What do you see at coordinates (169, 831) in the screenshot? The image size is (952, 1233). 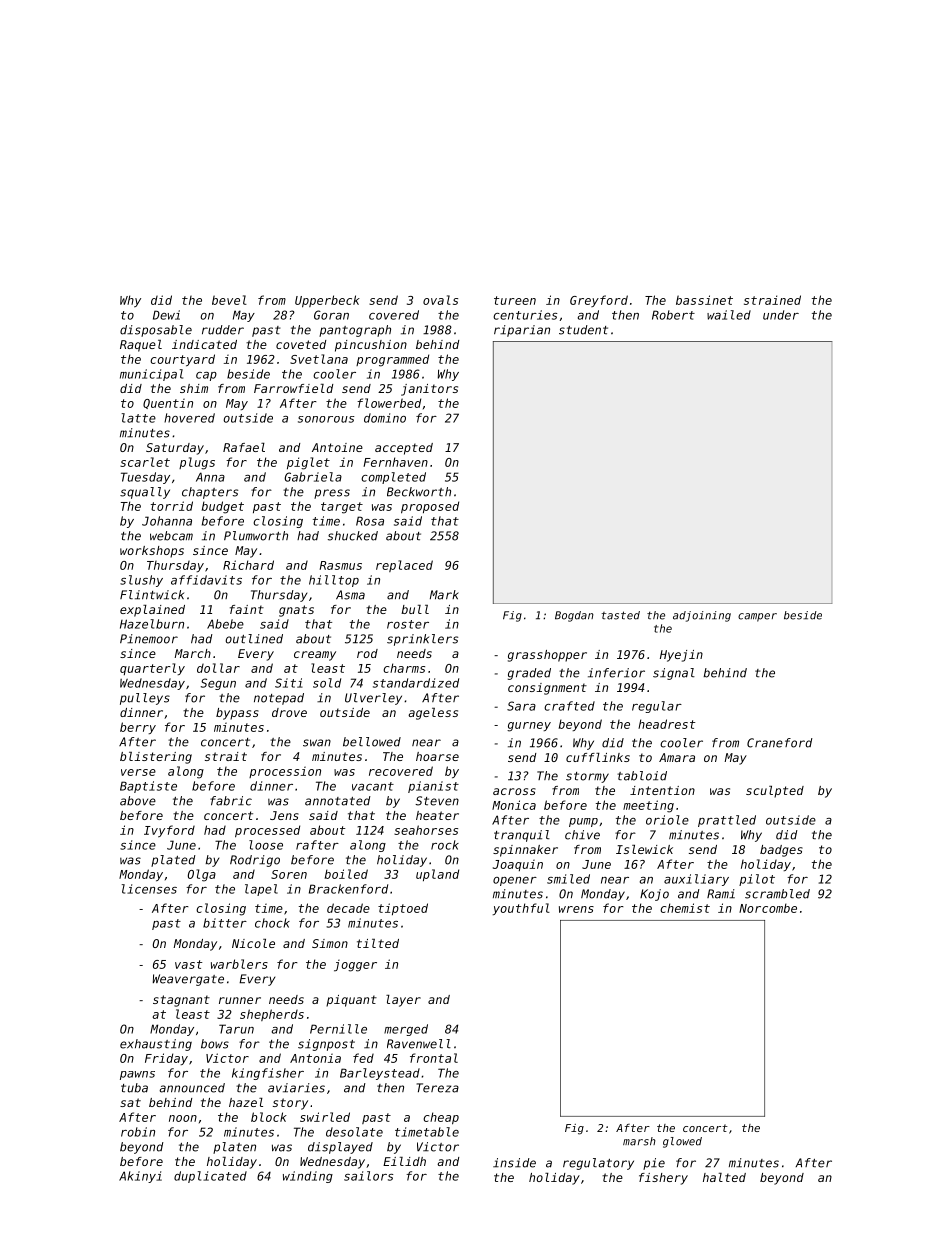 I see `Ivyford` at bounding box center [169, 831].
